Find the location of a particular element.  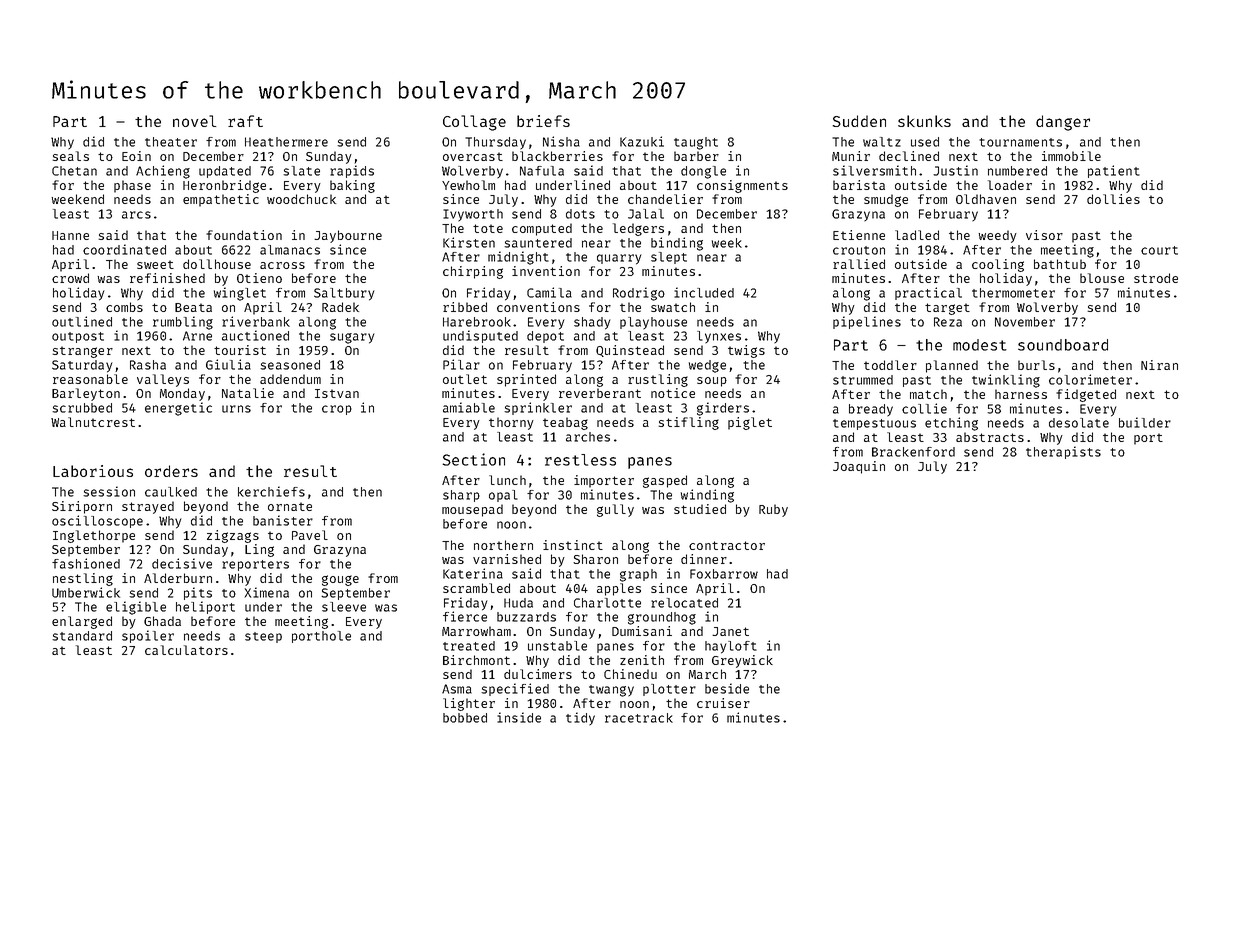

Chinedu is located at coordinates (630, 674).
